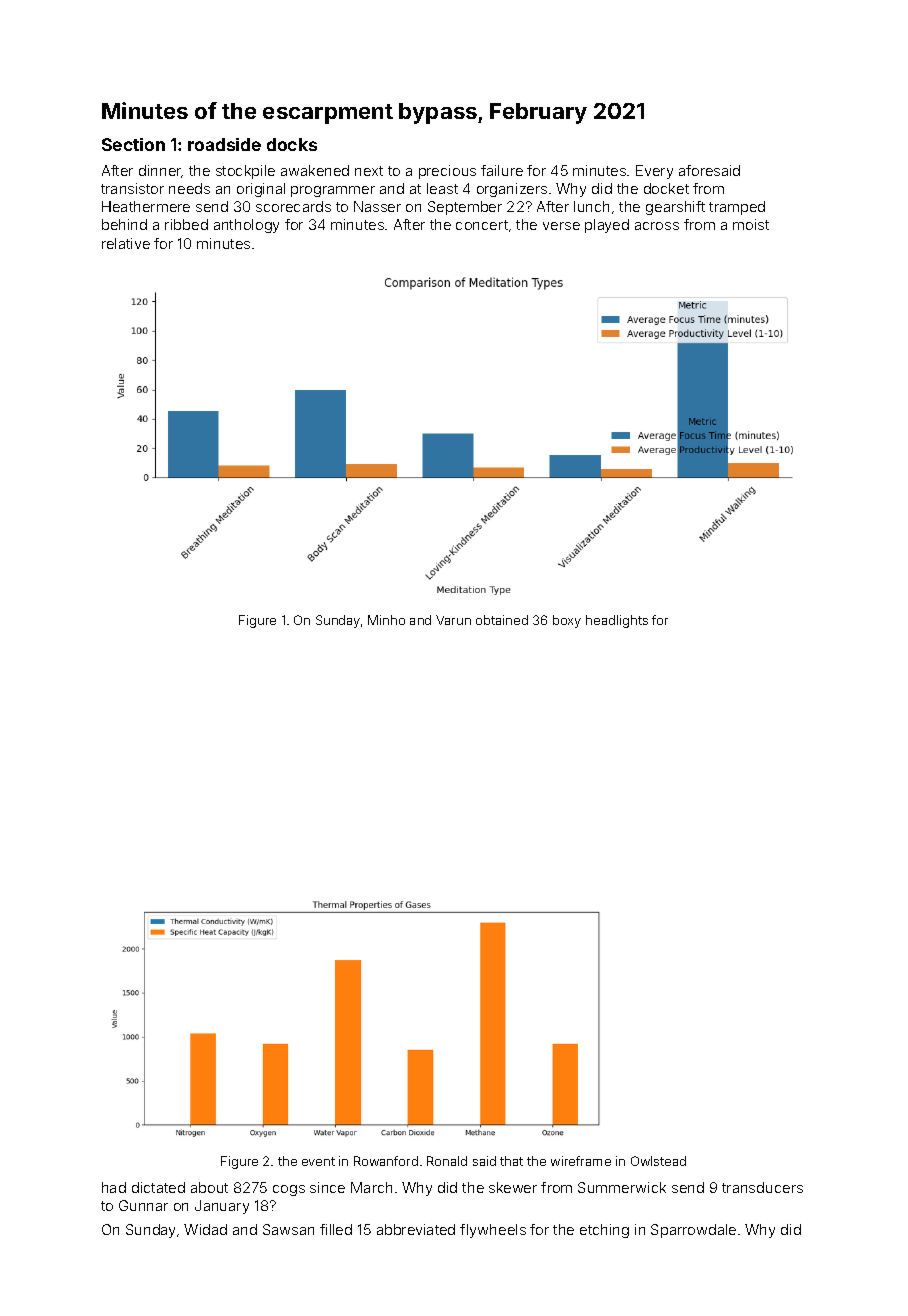 This image has width=908, height=1316. Describe the element at coordinates (607, 226) in the image. I see `played` at that location.
